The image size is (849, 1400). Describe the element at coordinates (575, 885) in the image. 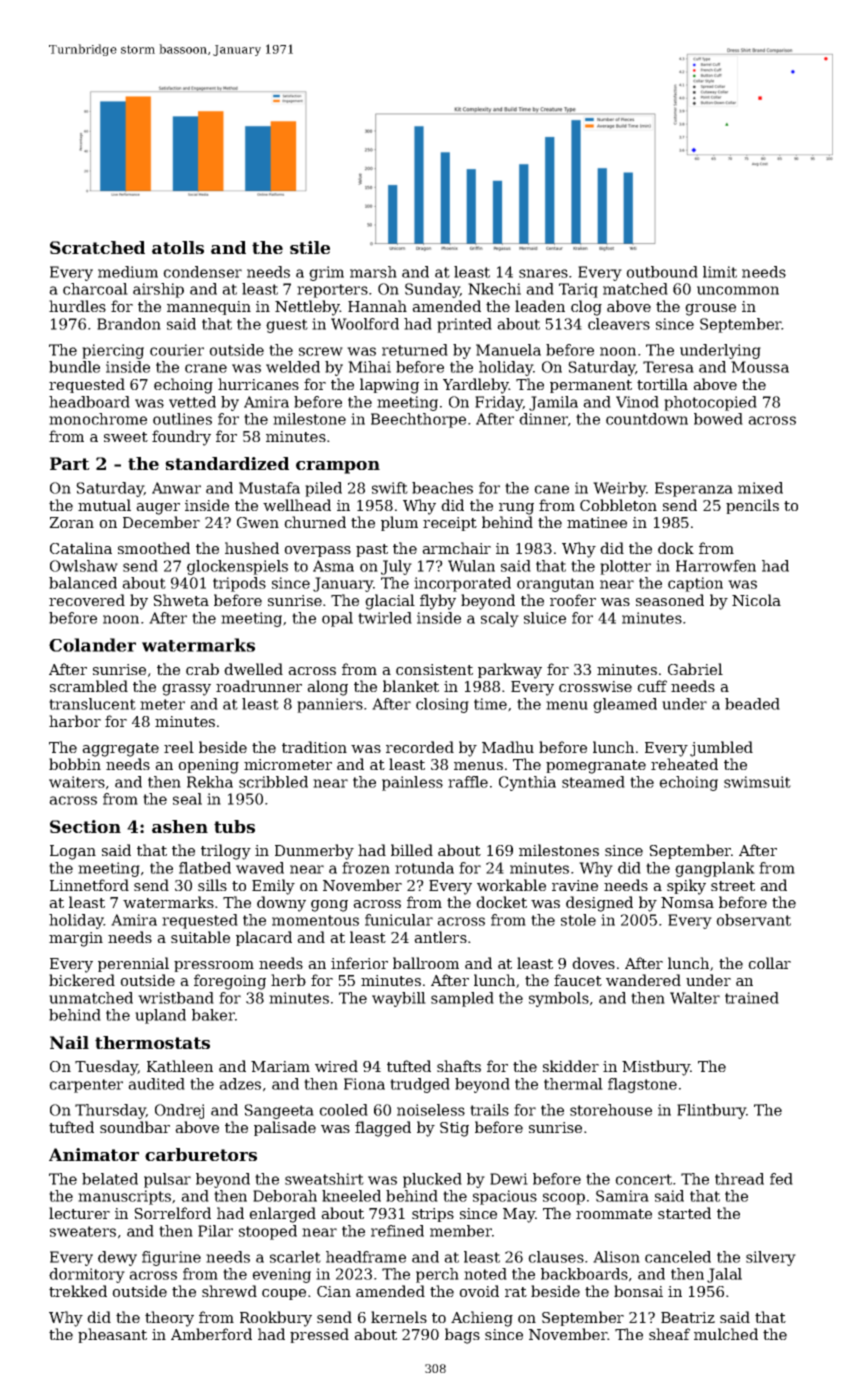

I see `ravine` at that location.
